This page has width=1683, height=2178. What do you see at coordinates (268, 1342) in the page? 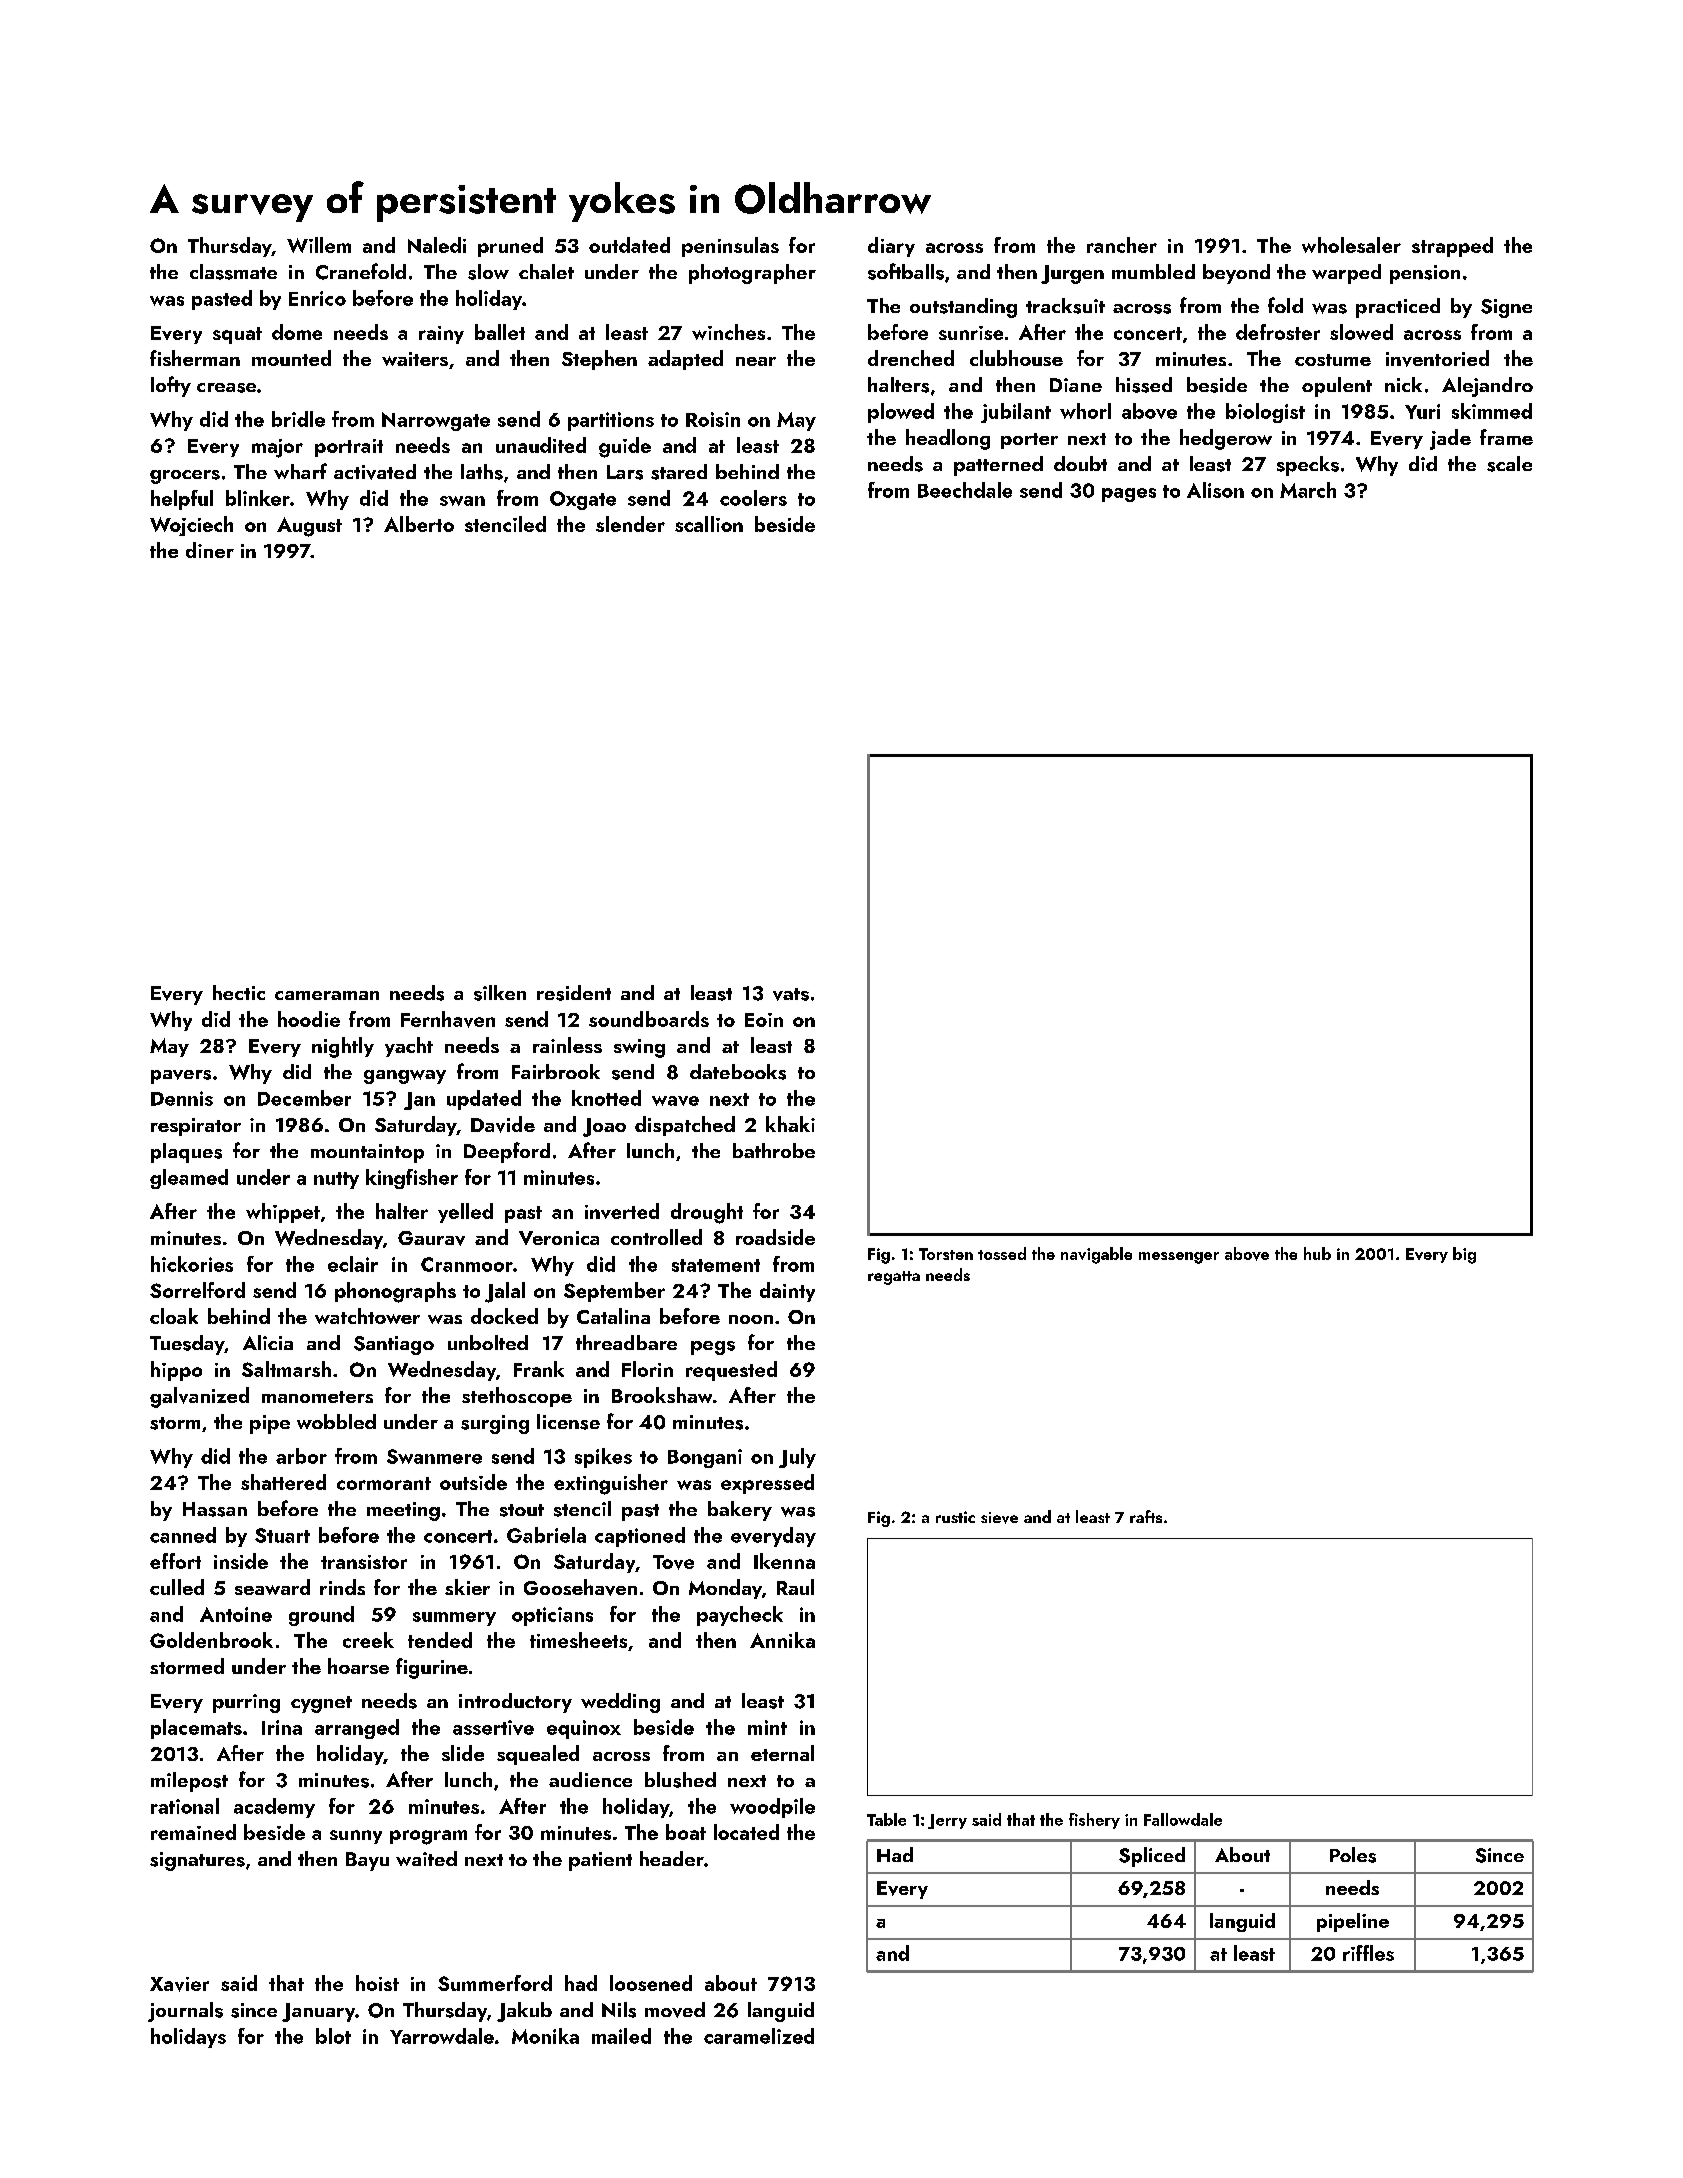
I see `Alicia` at bounding box center [268, 1342].
